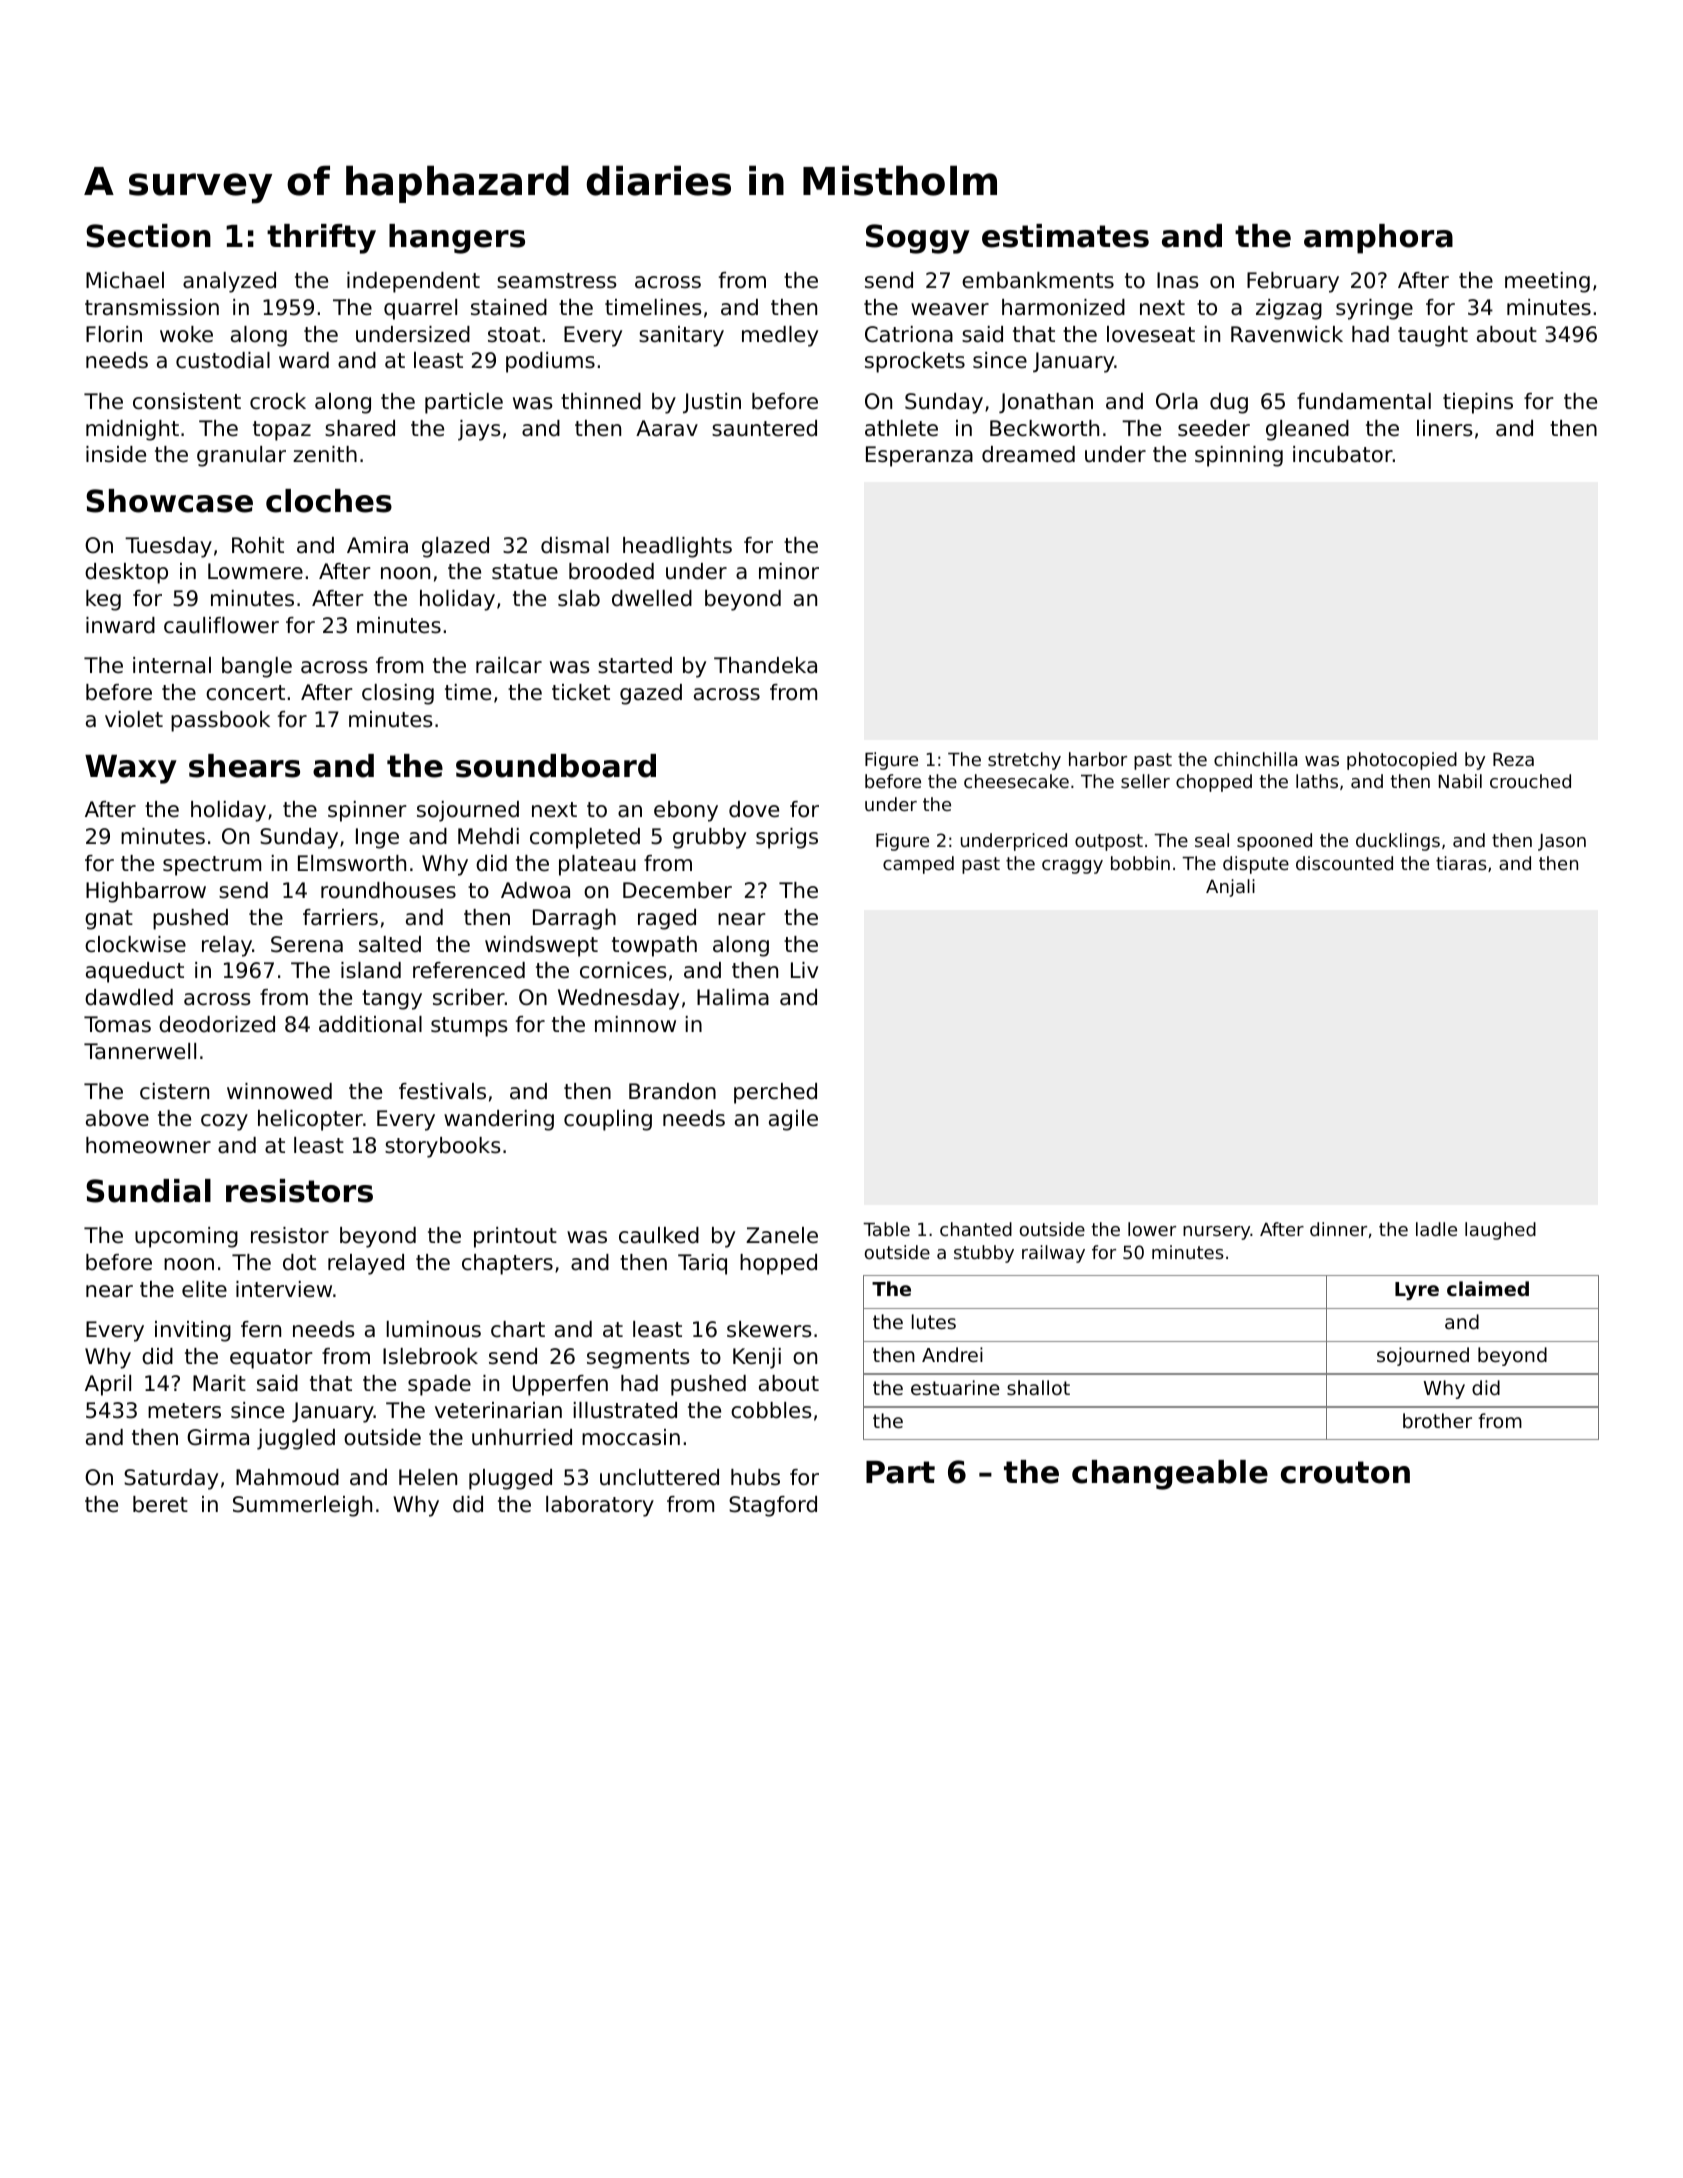 This image has width=1683, height=2178. I want to click on cloches, so click(329, 501).
